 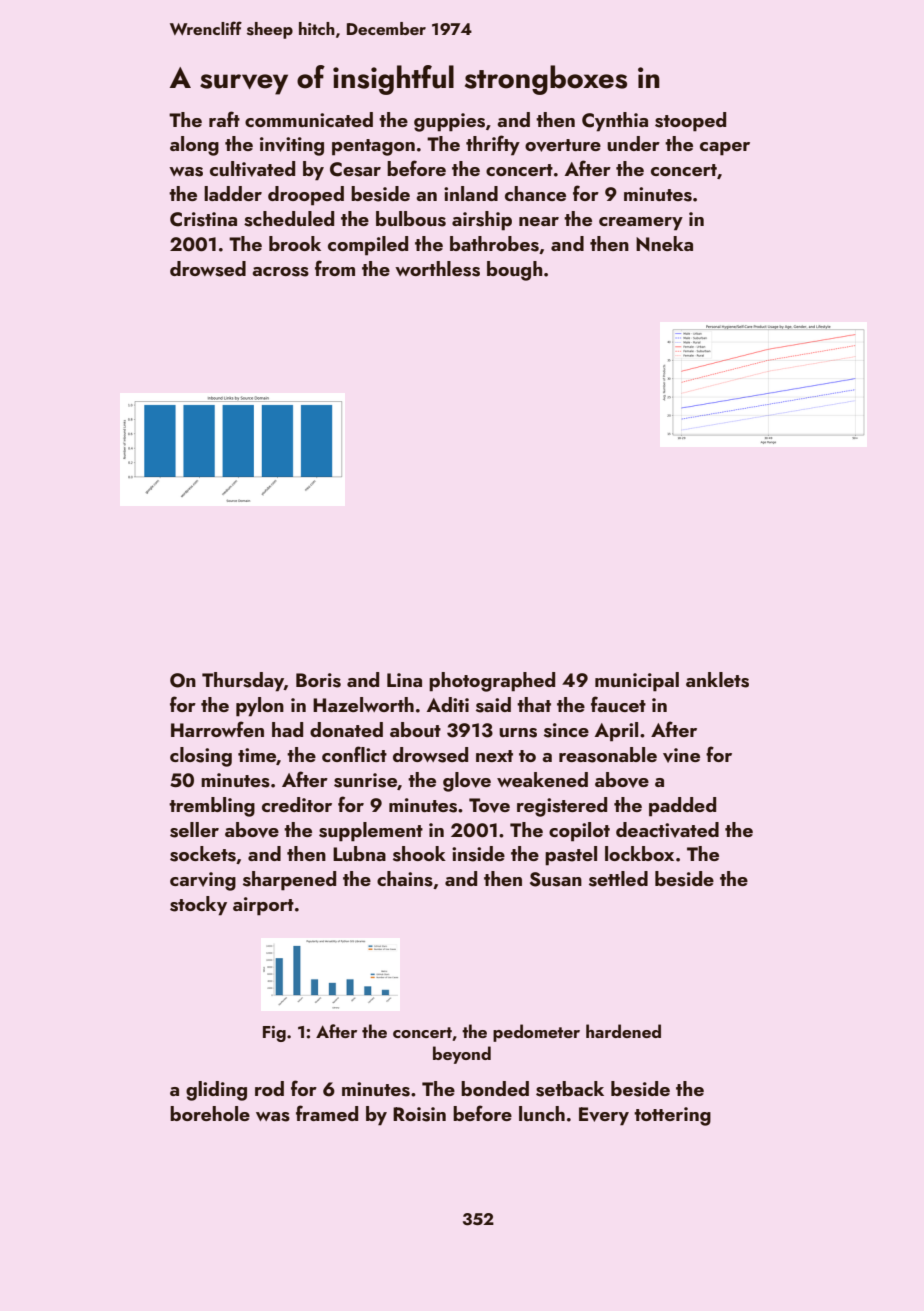 What do you see at coordinates (404, 680) in the screenshot?
I see `Lina` at bounding box center [404, 680].
